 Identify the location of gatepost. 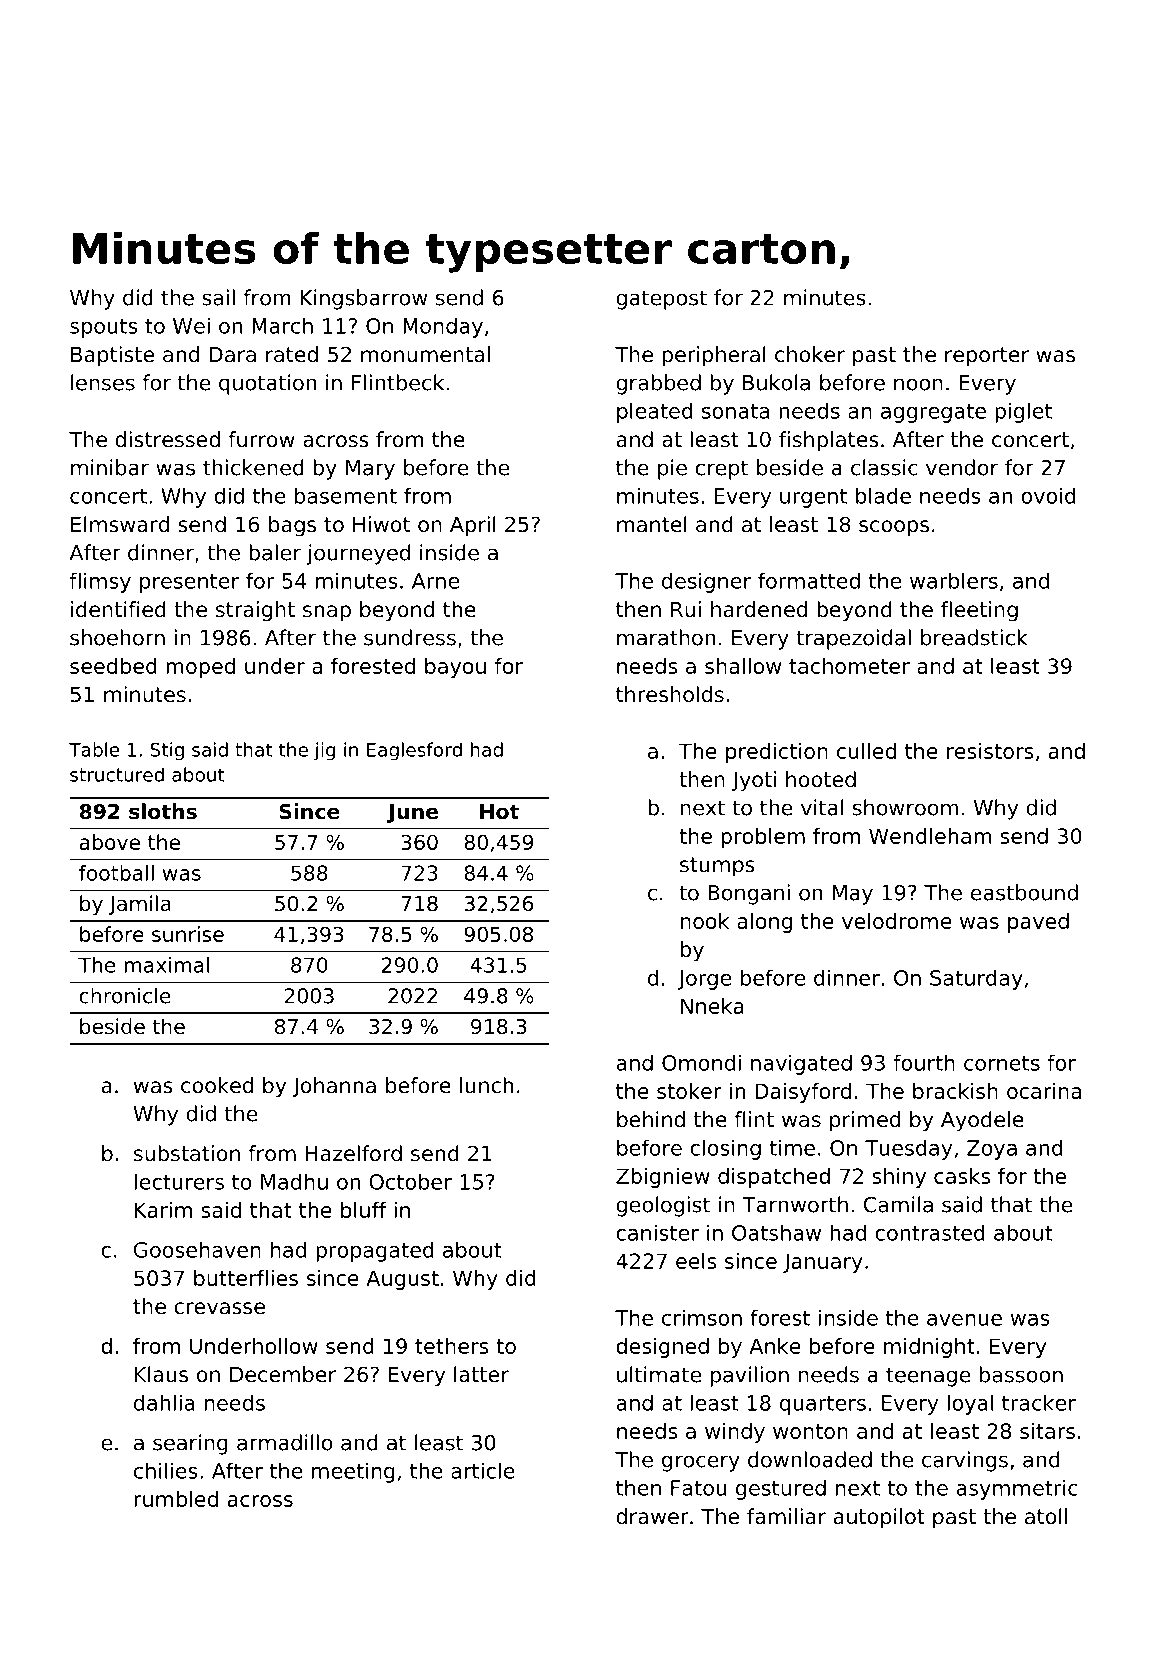
(661, 300).
